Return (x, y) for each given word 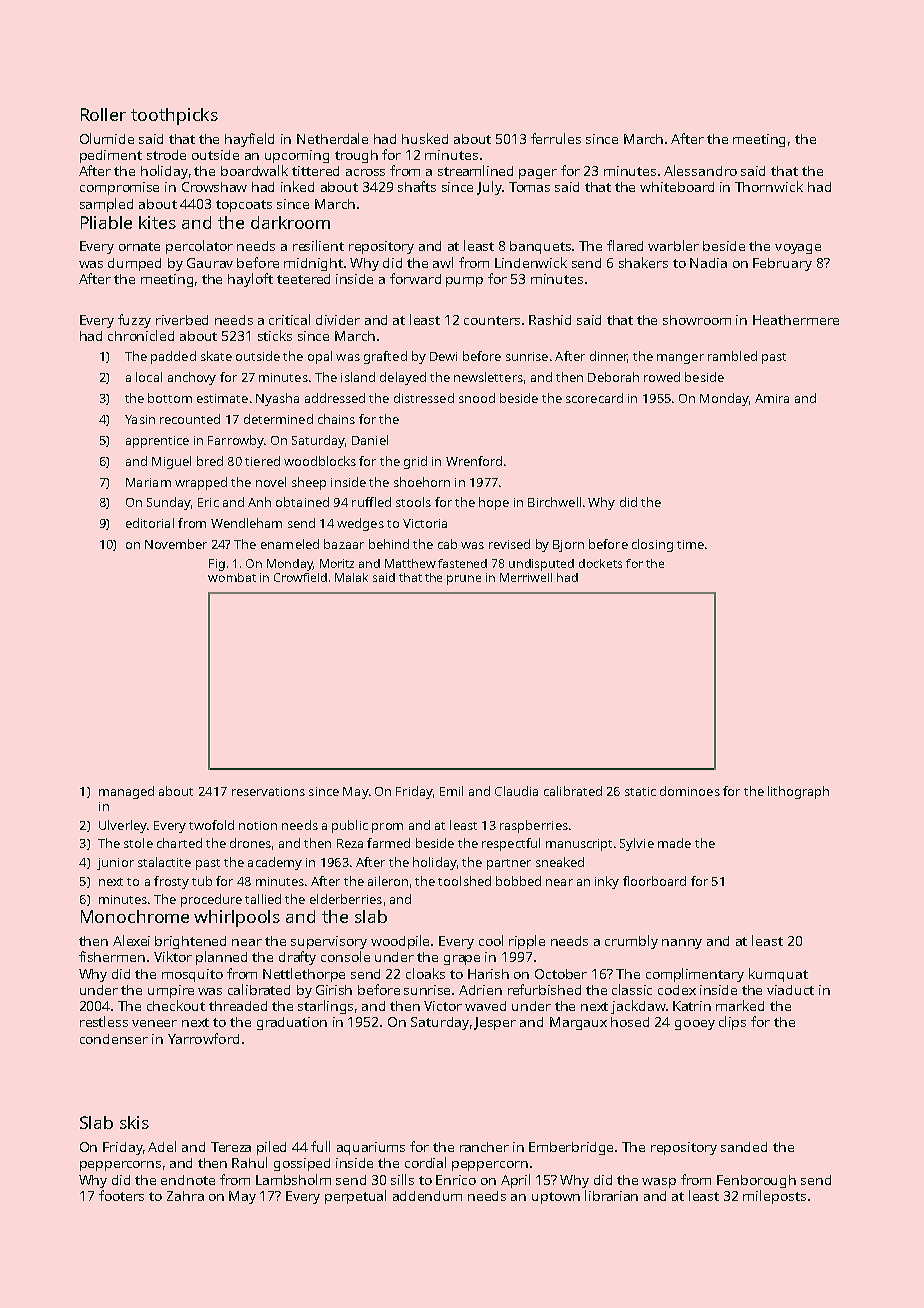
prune (464, 580)
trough (356, 156)
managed (126, 792)
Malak (351, 577)
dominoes (690, 791)
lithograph (798, 792)
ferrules (556, 138)
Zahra (185, 1196)
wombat (232, 577)
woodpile (400, 942)
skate (216, 356)
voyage (798, 249)
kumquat (778, 975)
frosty (171, 882)
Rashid (550, 320)
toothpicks (174, 116)
